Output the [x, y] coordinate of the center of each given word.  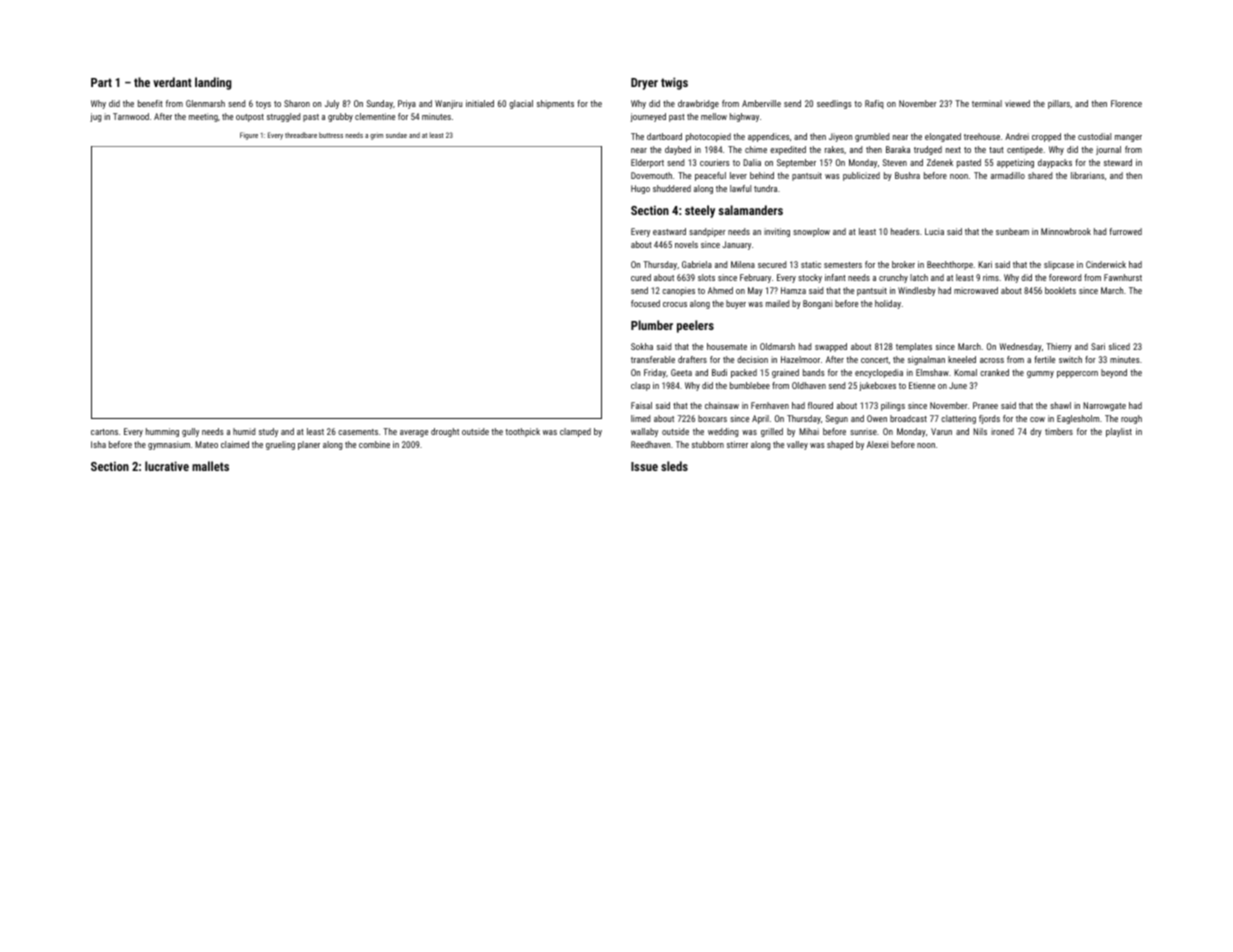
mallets [210, 466]
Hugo [640, 189]
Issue [644, 466]
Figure [249, 136]
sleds [674, 466]
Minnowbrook [1066, 231]
